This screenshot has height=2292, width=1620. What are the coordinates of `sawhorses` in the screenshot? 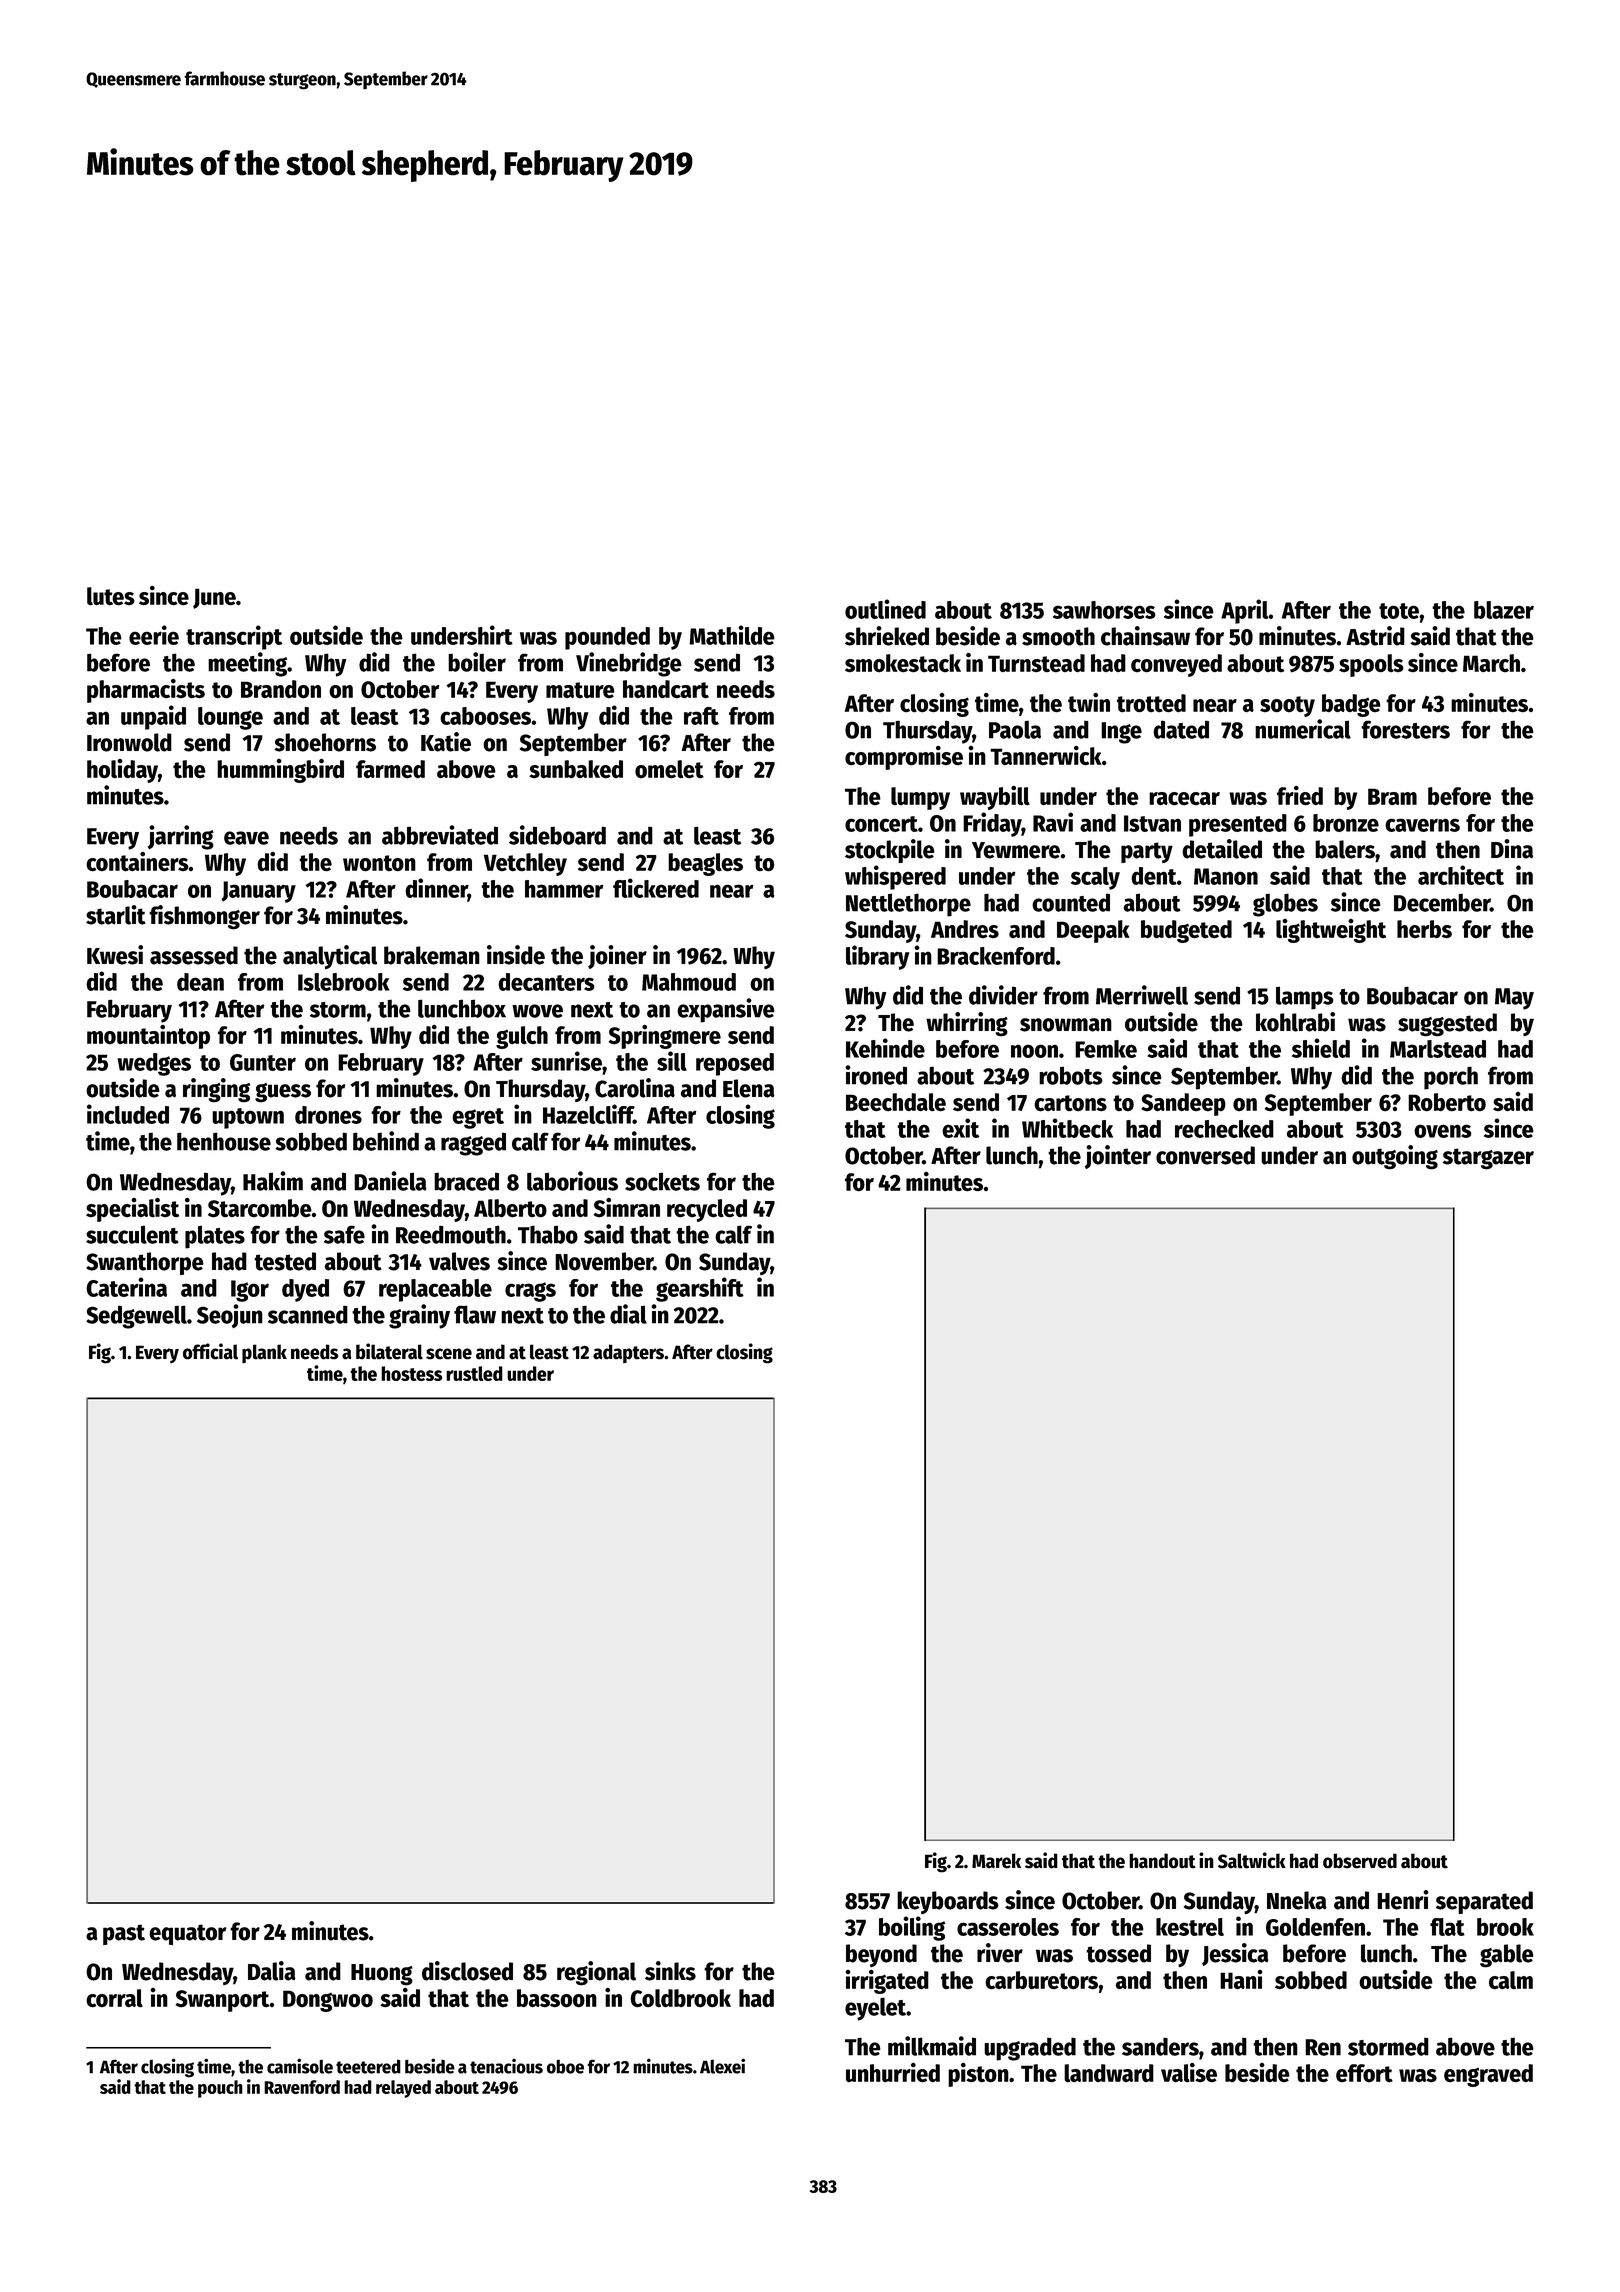 It's located at (1104, 610).
